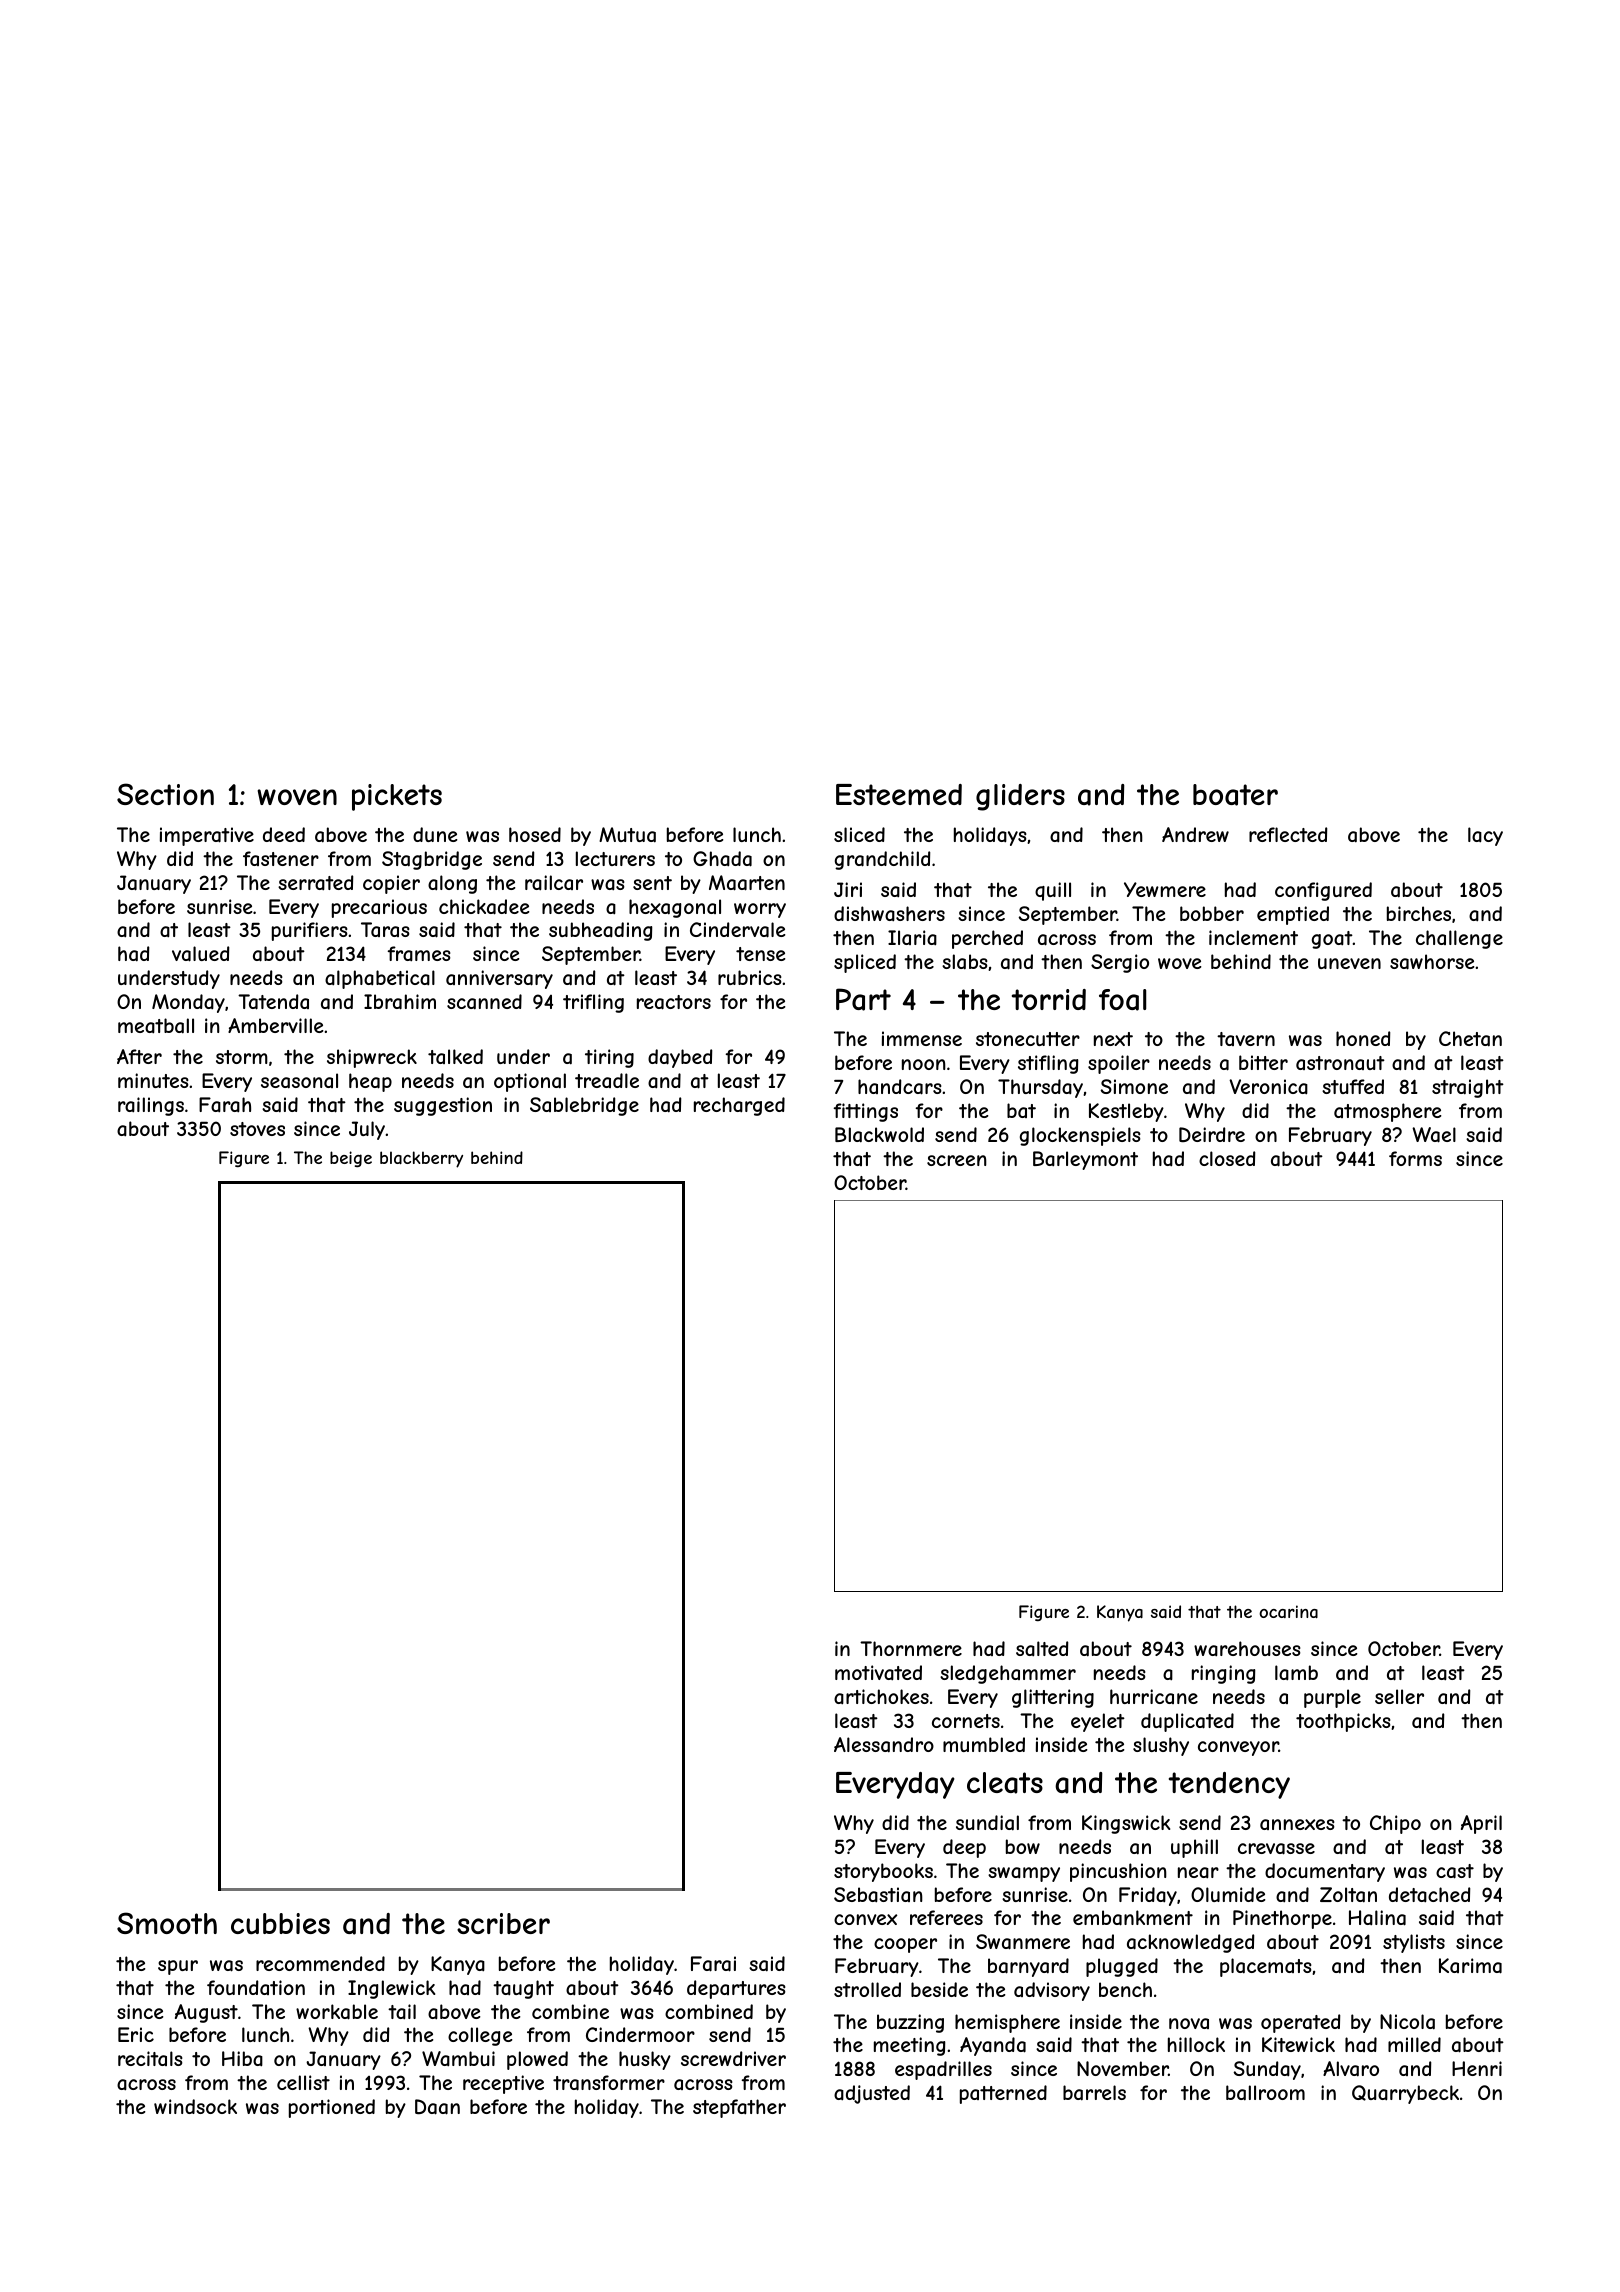 The height and width of the document is (2292, 1620). Describe the element at coordinates (379, 908) in the document. I see `precarious` at that location.
